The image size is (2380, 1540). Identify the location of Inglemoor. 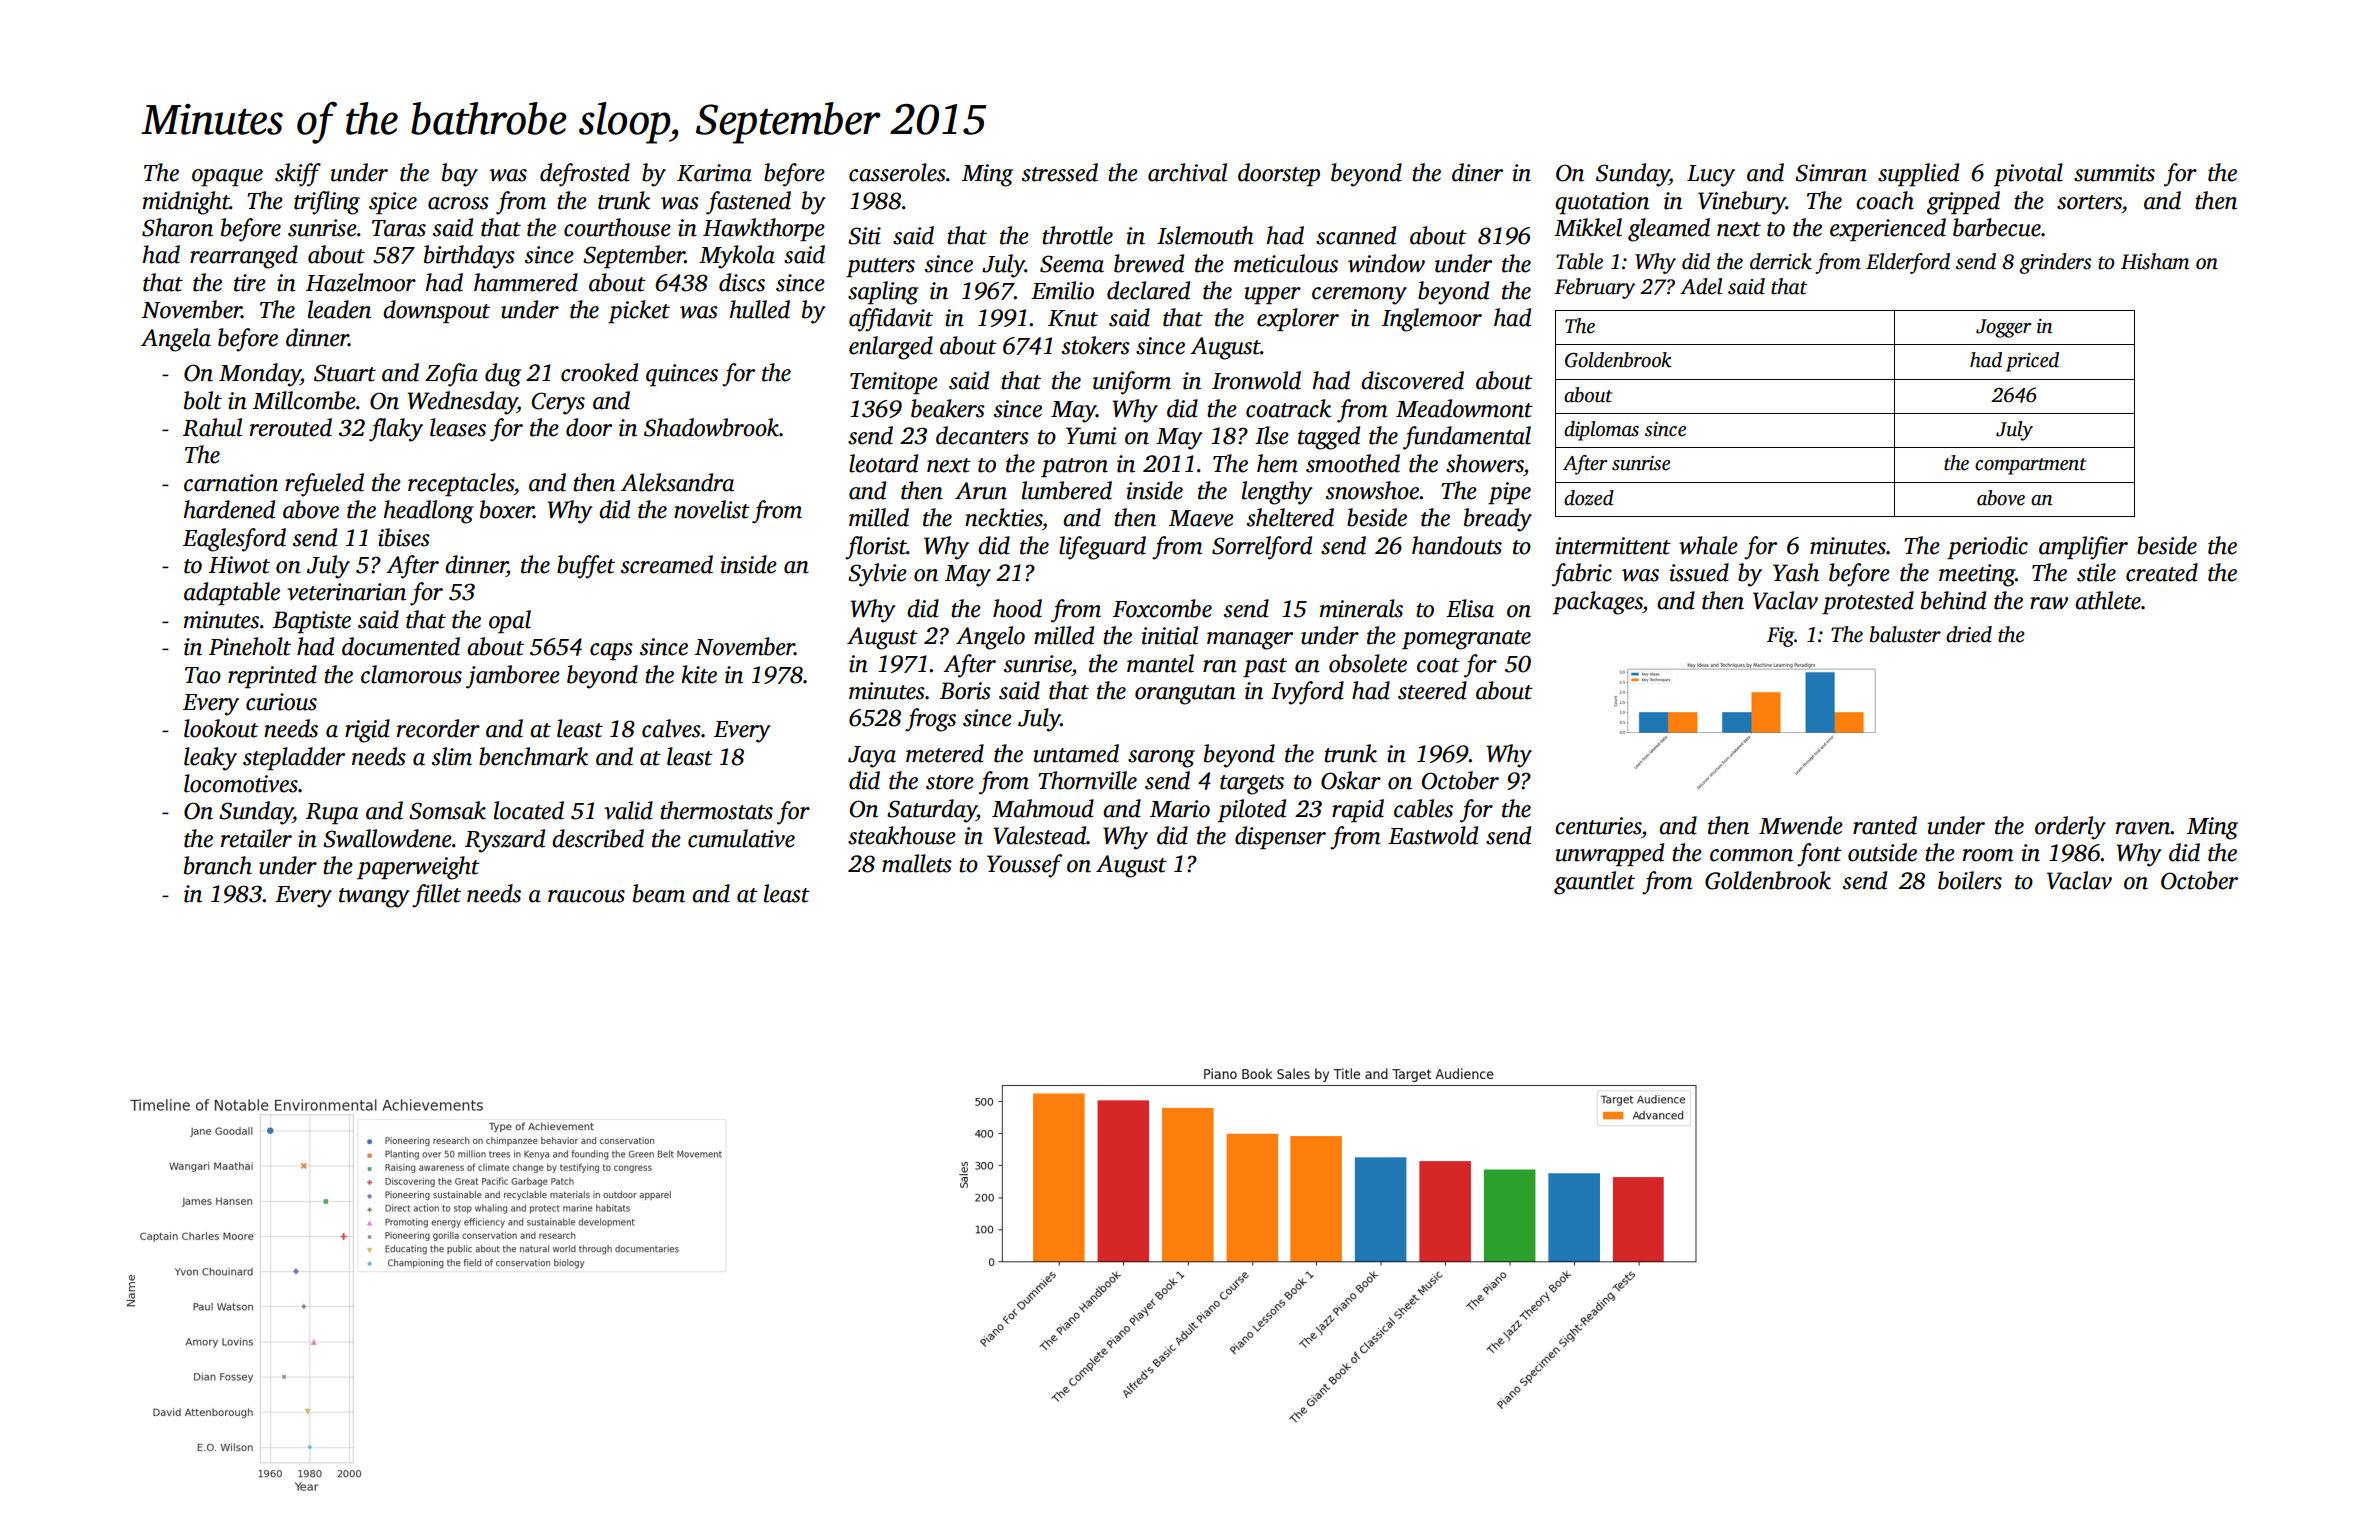
(1432, 320).
